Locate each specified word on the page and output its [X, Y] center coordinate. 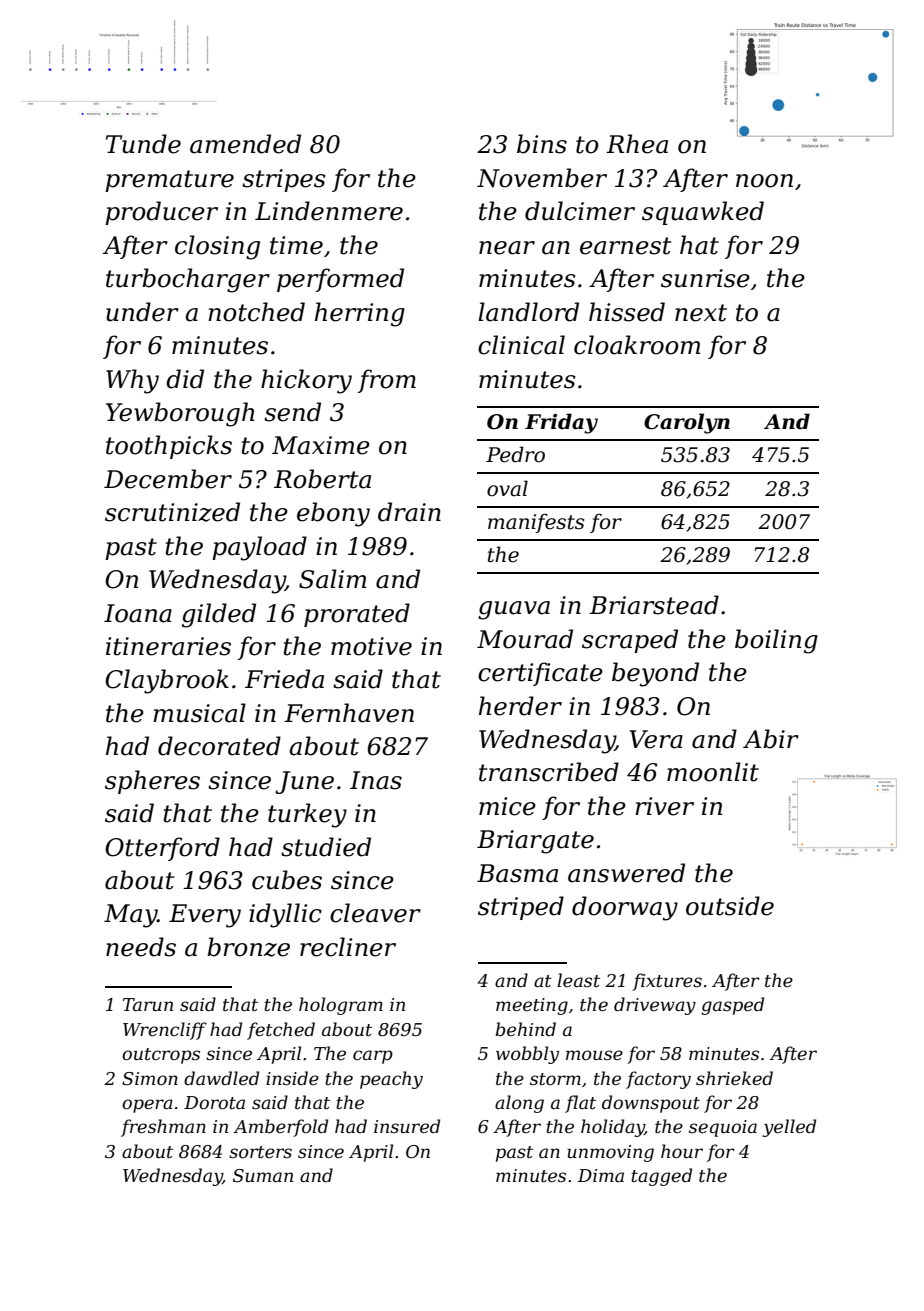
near [507, 248]
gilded [219, 615]
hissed [627, 312]
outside [730, 906]
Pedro [515, 454]
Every [205, 916]
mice [507, 806]
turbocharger [188, 280]
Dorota [214, 1102]
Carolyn [687, 423]
